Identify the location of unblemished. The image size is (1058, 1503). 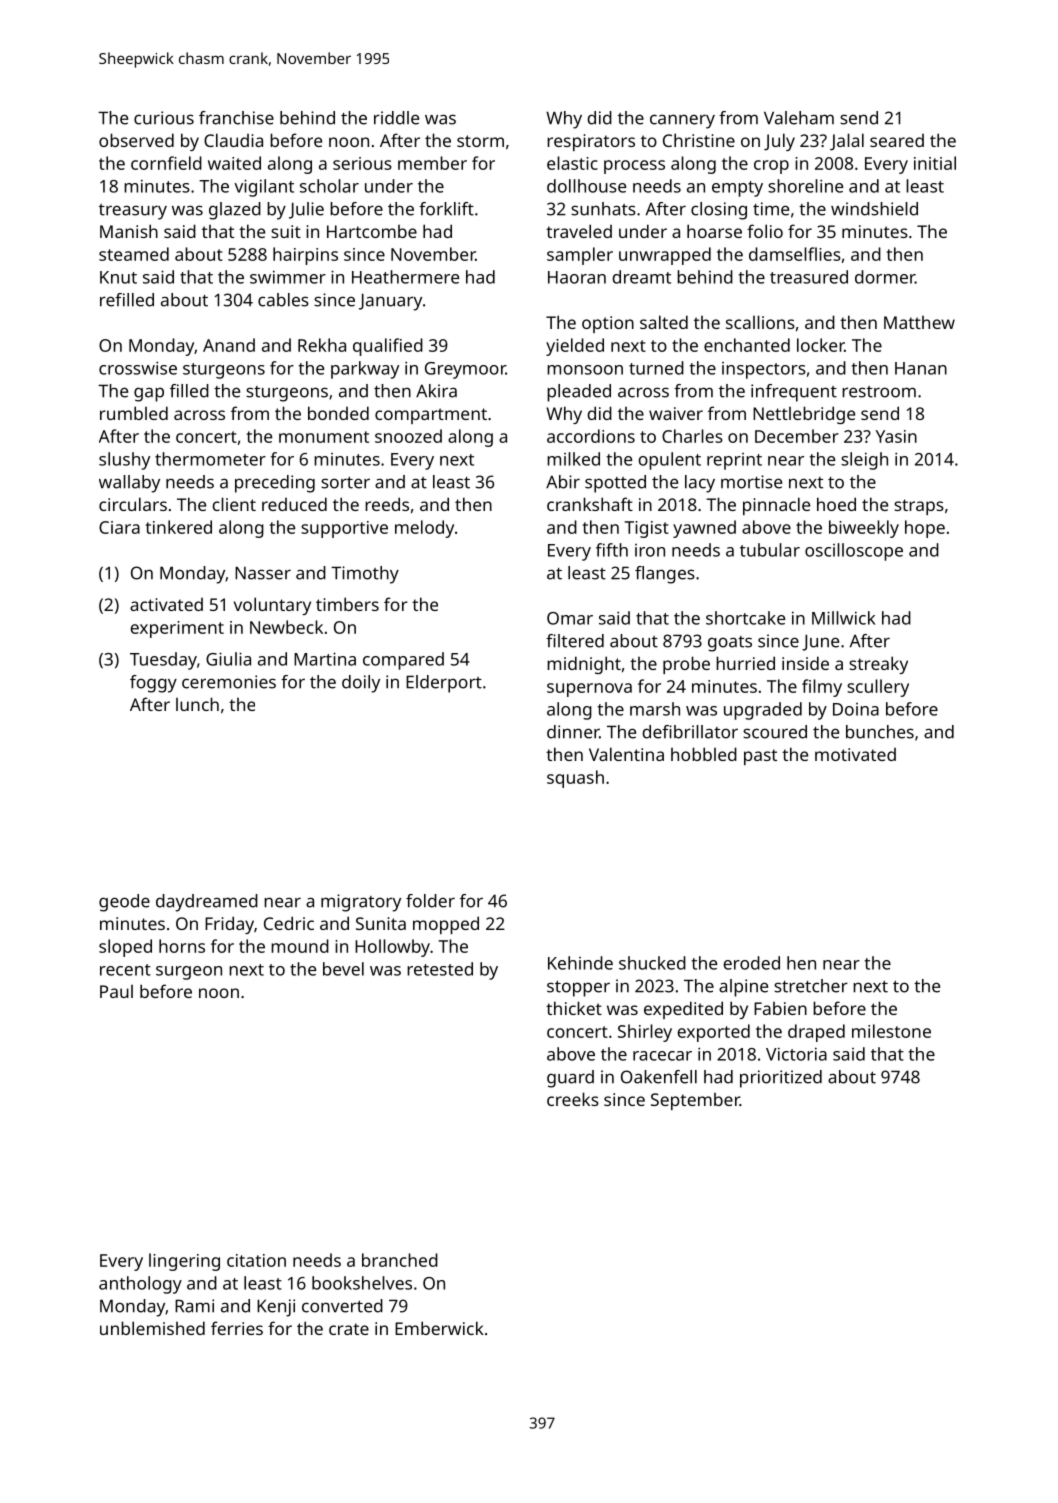
(152, 1328).
